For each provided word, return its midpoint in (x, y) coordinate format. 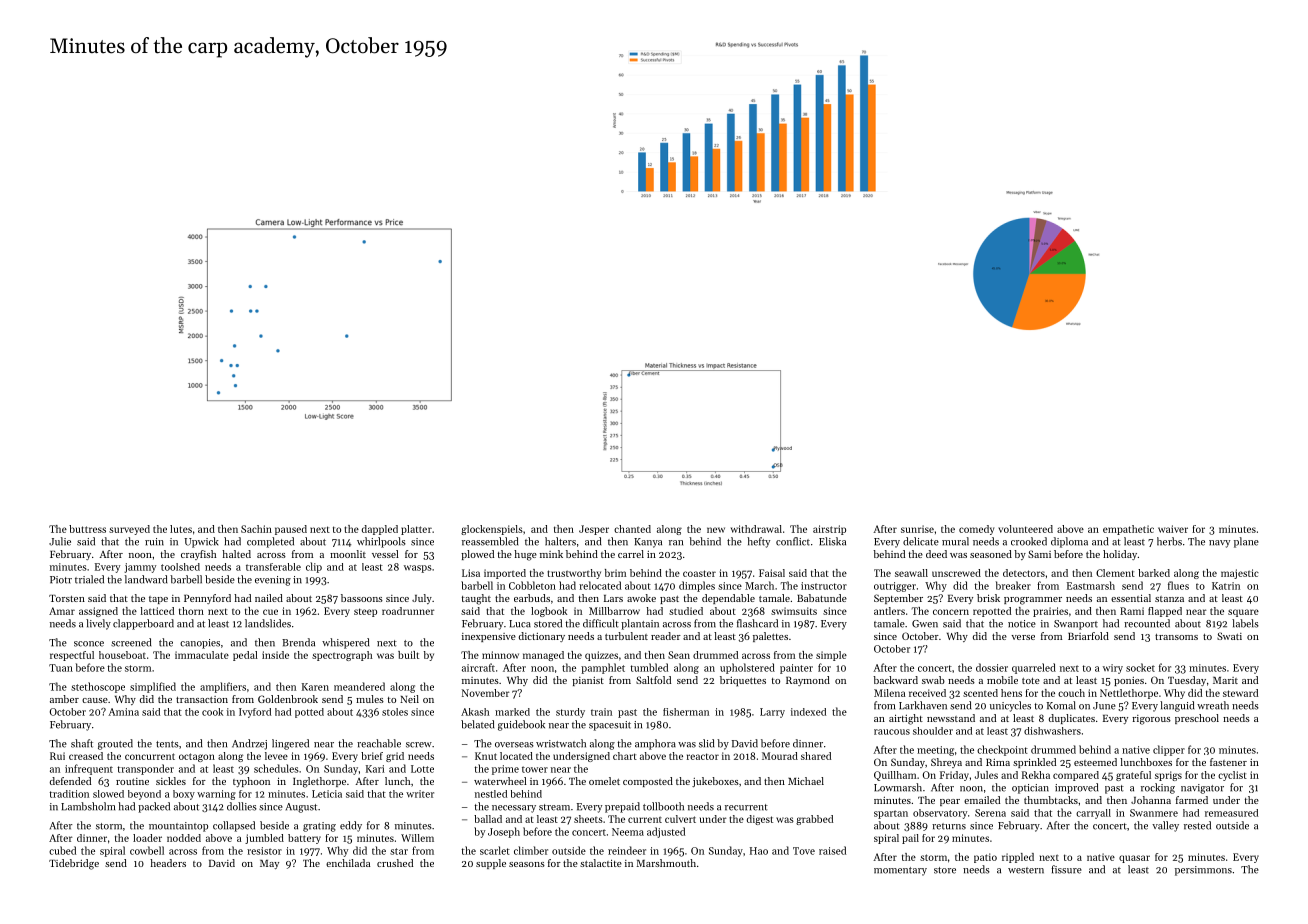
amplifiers (223, 687)
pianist (588, 681)
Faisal (772, 573)
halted (236, 554)
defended (70, 781)
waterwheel (500, 781)
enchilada (348, 863)
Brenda (298, 642)
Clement (1115, 573)
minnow (500, 655)
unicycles (1010, 706)
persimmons (1203, 871)
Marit (1225, 680)
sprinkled (1034, 763)
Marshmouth (666, 863)
